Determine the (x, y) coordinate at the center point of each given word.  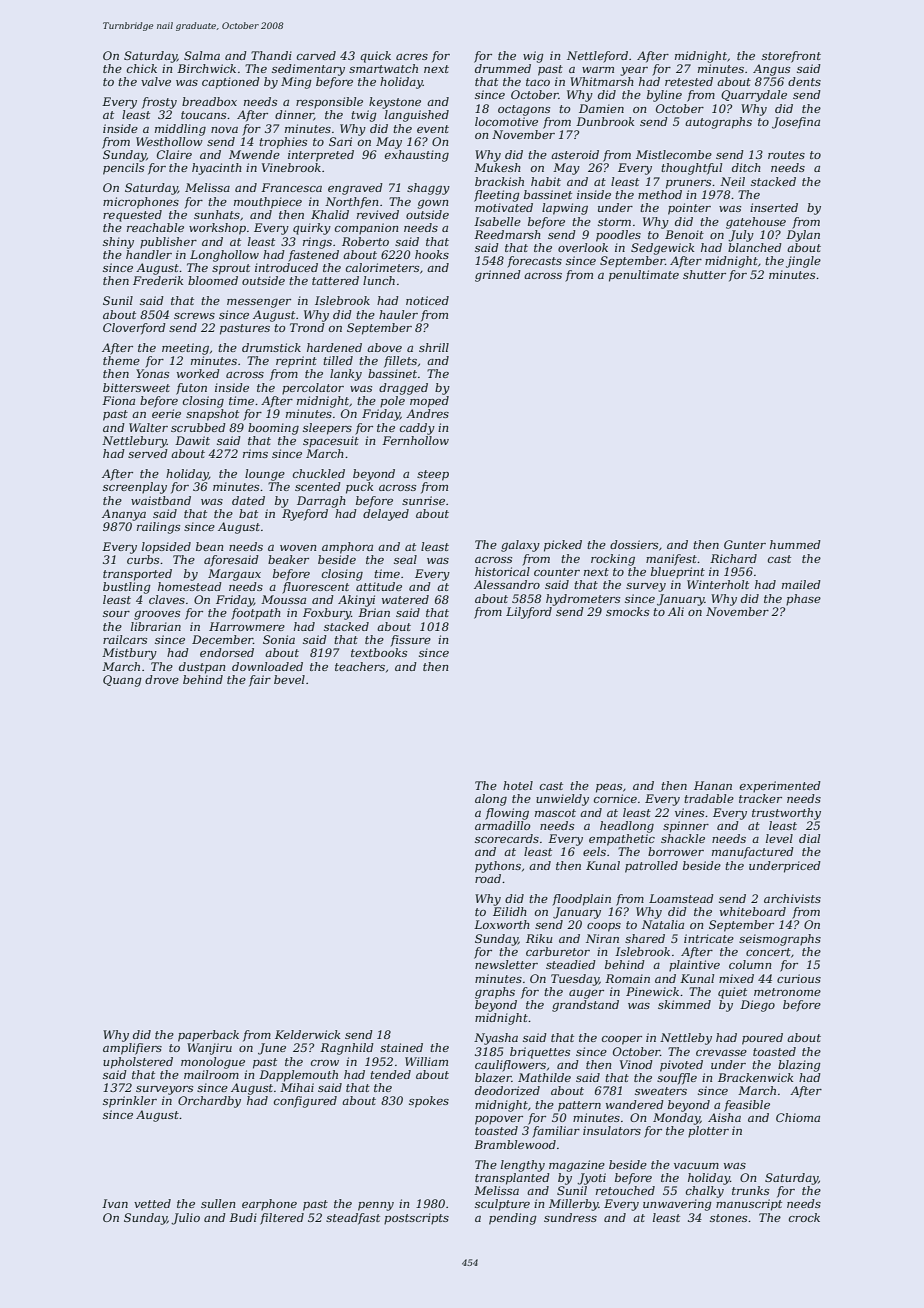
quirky (312, 229)
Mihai (297, 1087)
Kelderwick (307, 1034)
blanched (755, 247)
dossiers (634, 544)
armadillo (502, 825)
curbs (143, 559)
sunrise (423, 500)
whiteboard (753, 911)
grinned (498, 276)
